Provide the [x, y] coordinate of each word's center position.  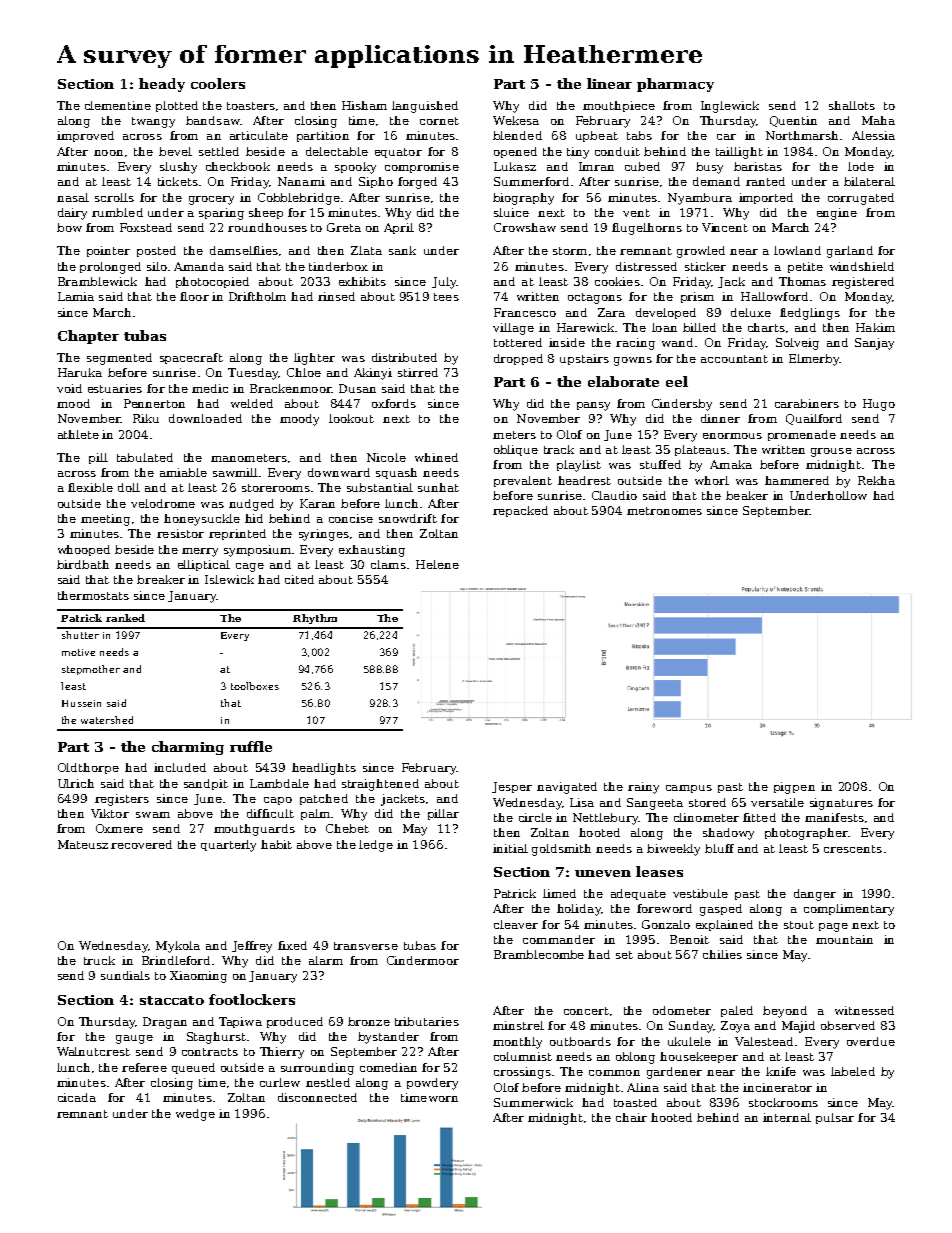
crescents [853, 849]
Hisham [364, 105]
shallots [852, 105]
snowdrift [408, 518]
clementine [118, 105]
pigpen [794, 788]
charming [188, 748]
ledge [376, 846]
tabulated [145, 457]
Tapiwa [240, 1022]
